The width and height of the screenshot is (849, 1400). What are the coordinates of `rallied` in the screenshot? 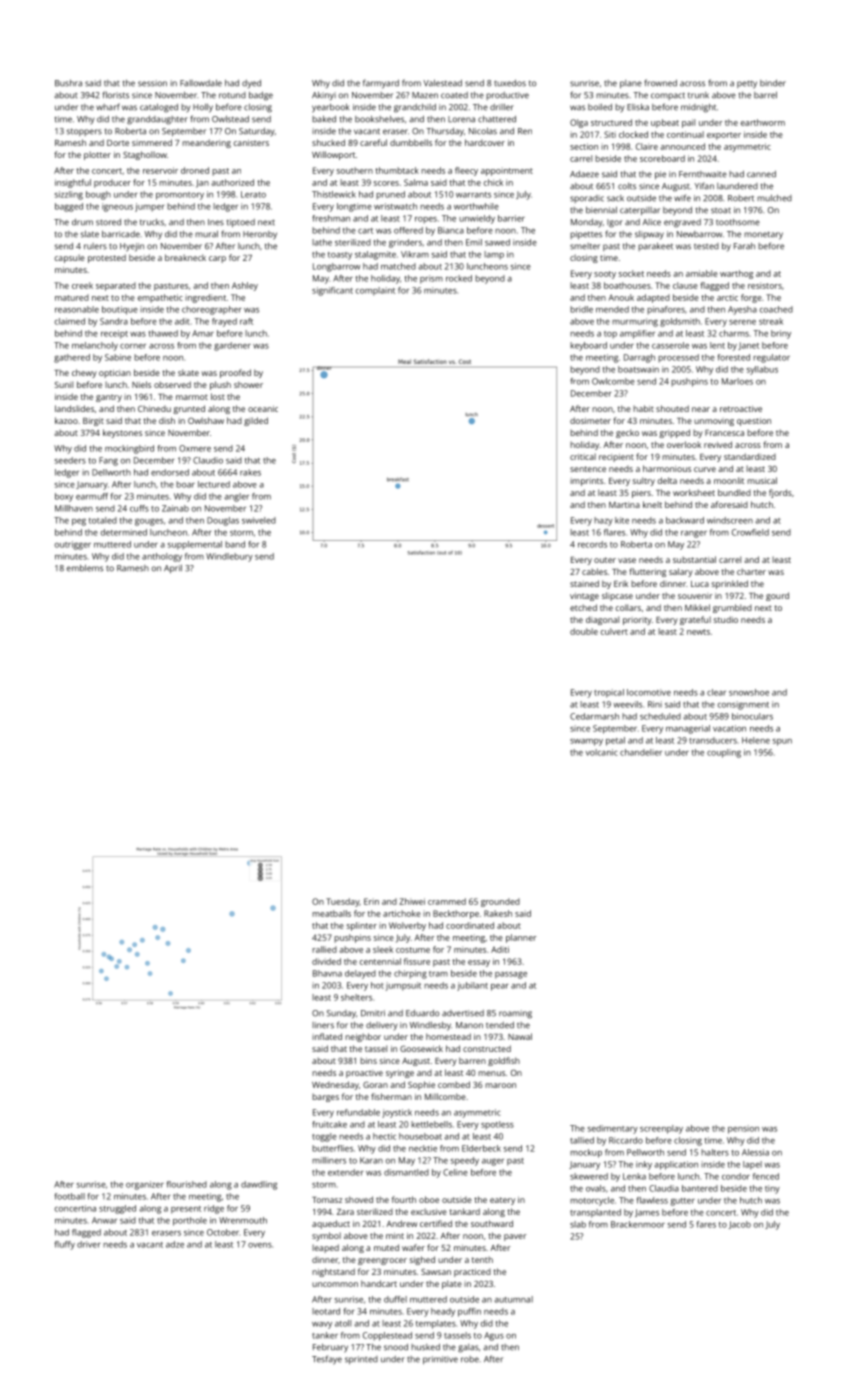 It's located at (324, 949).
